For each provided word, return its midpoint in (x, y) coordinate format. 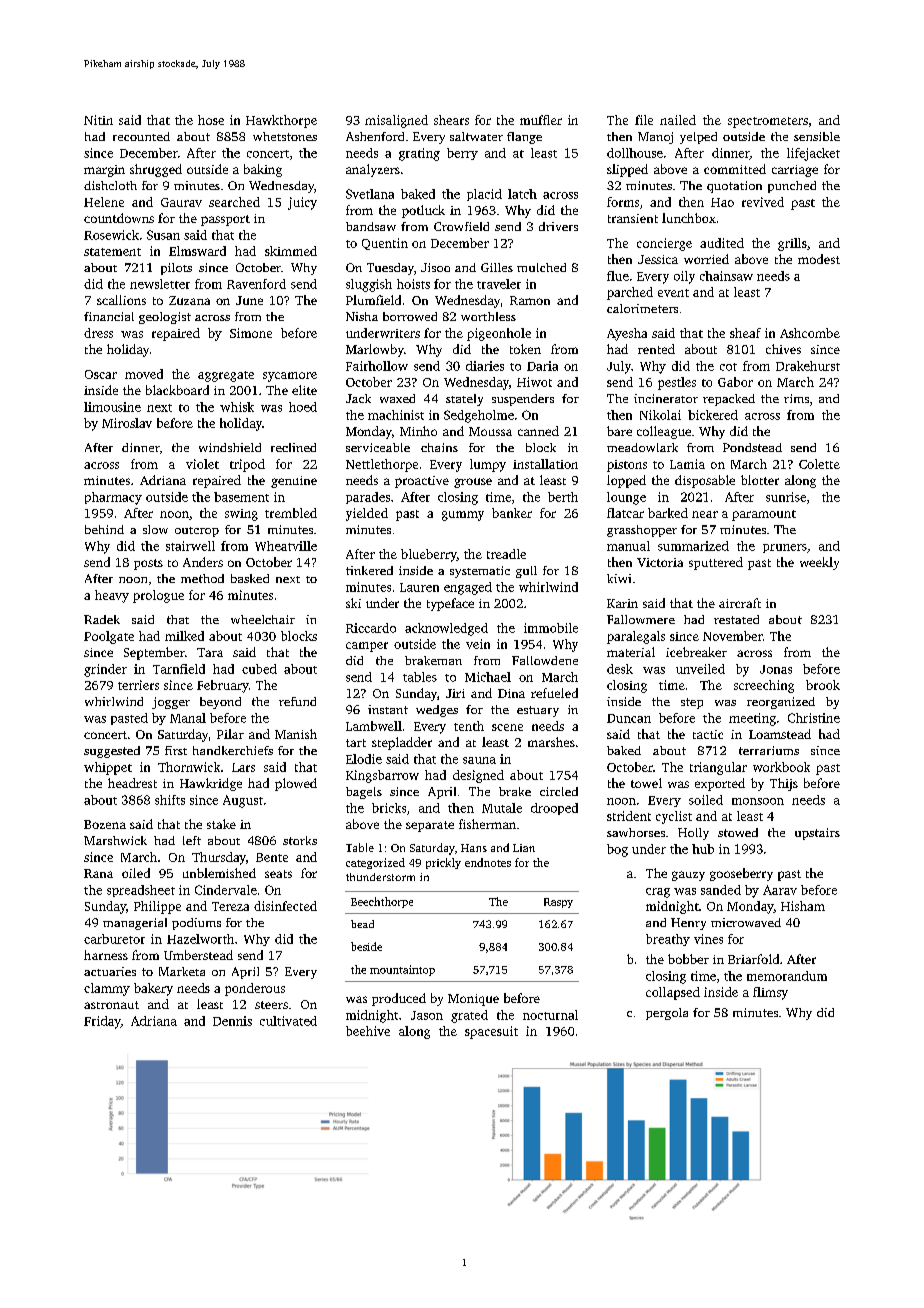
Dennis (232, 1021)
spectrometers (768, 122)
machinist (396, 415)
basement (241, 497)
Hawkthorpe (281, 121)
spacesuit (491, 1032)
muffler (541, 120)
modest (819, 259)
